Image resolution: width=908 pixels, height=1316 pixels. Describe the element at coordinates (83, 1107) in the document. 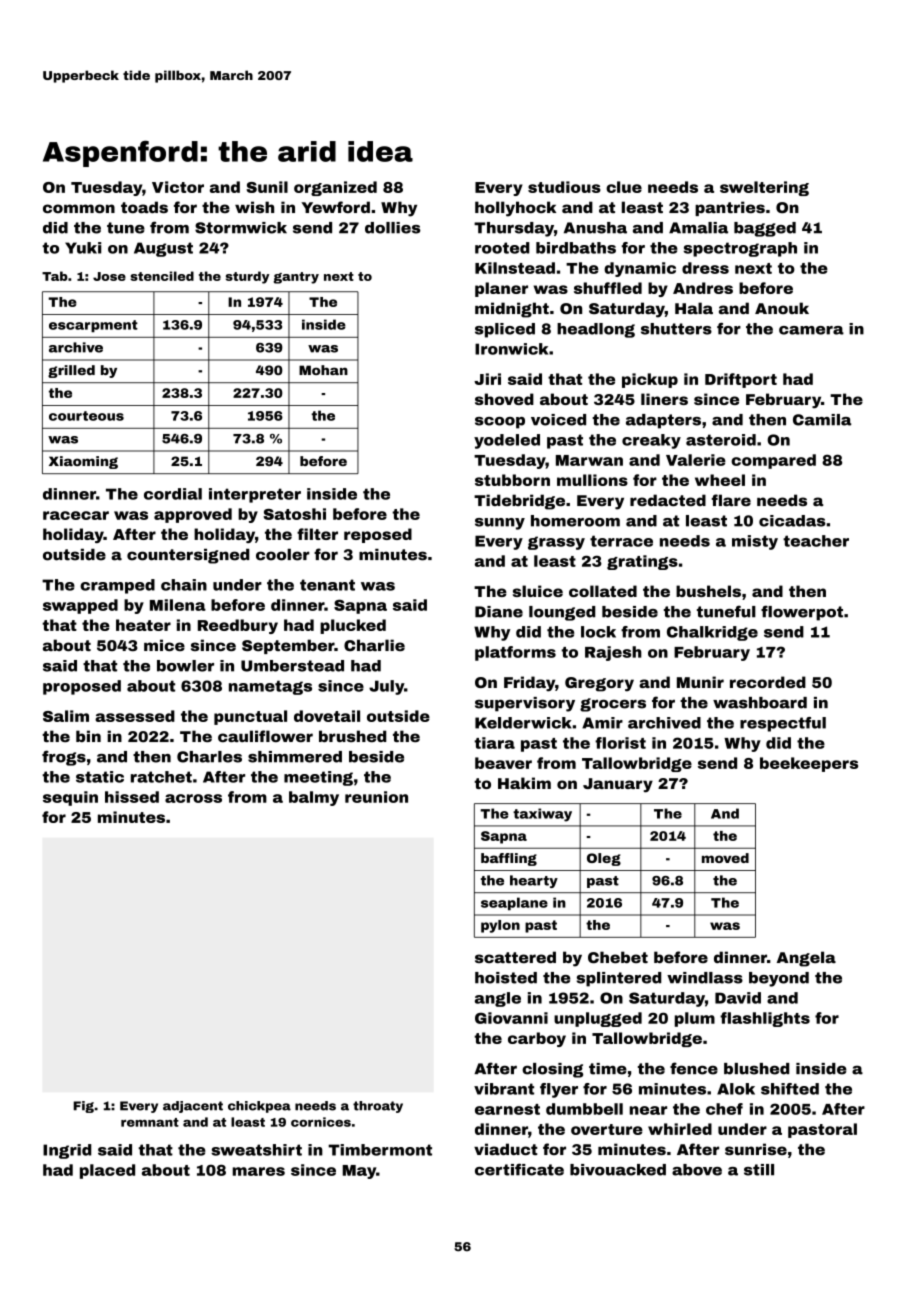

I see `Fig` at that location.
